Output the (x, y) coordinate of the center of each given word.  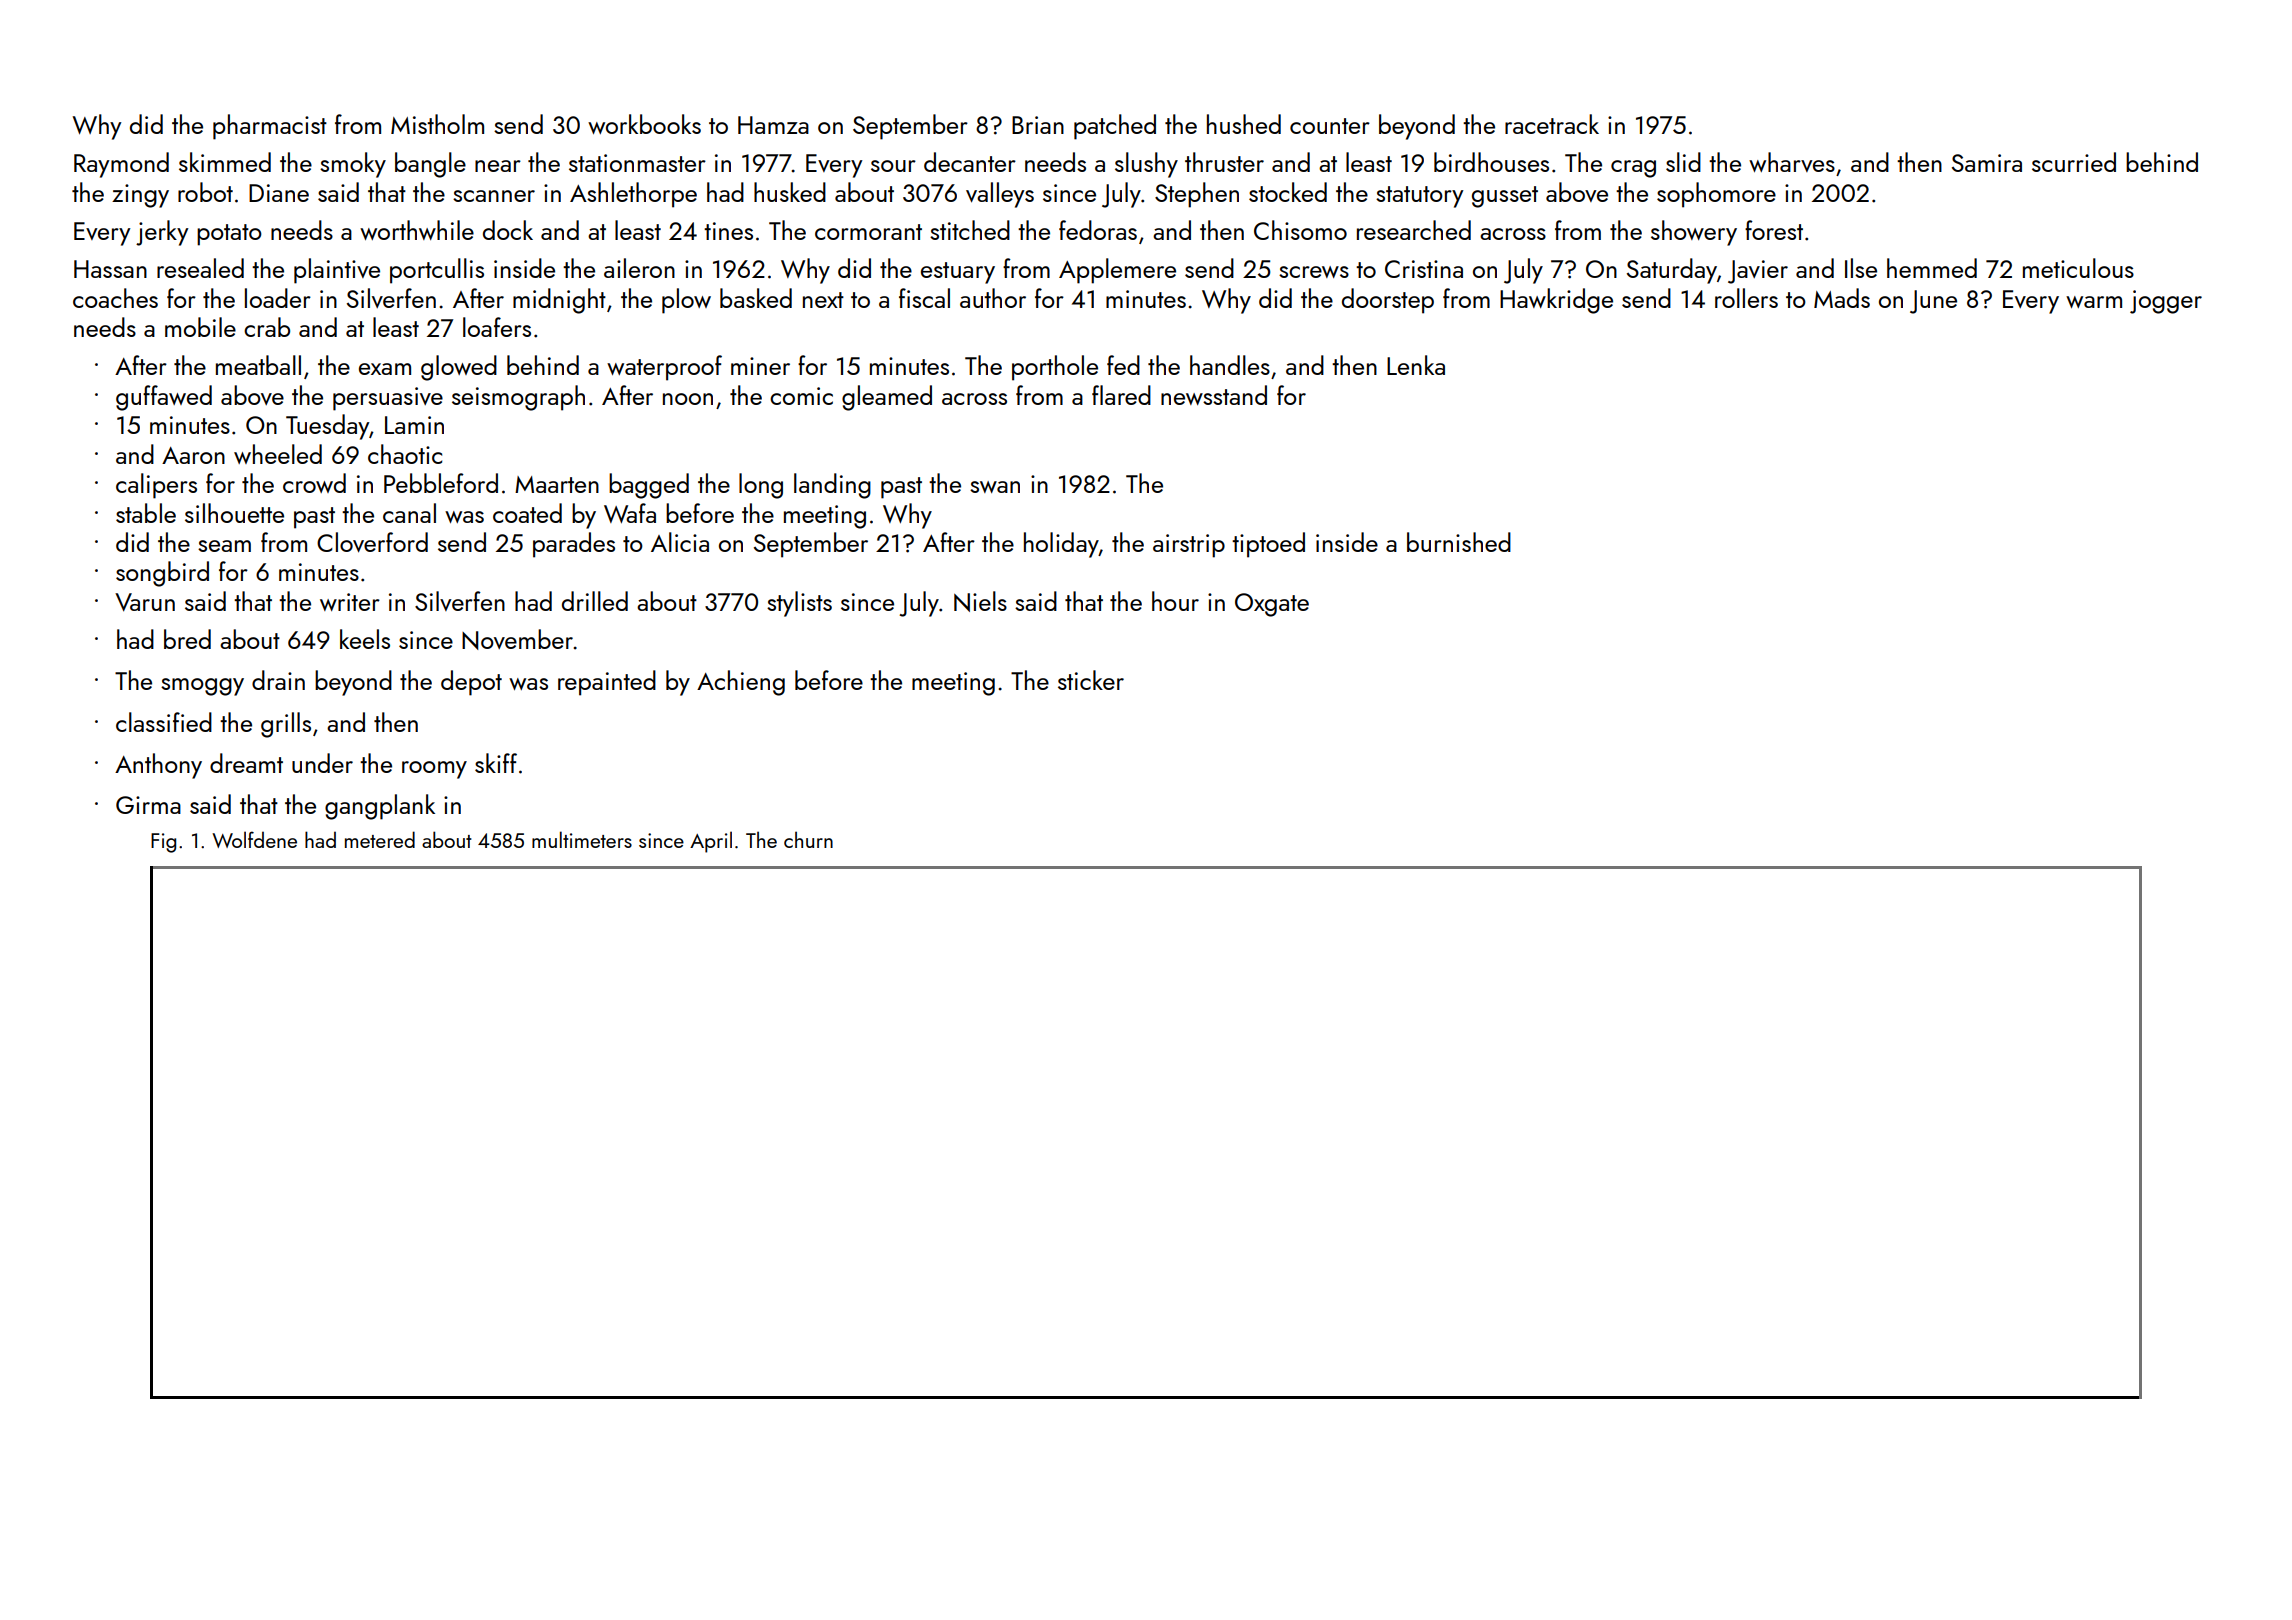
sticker (1091, 680)
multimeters (582, 839)
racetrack (1552, 124)
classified (164, 722)
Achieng (741, 683)
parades (574, 545)
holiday (1061, 545)
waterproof (664, 368)
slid (1683, 162)
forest (1774, 230)
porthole (1055, 368)
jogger (2166, 302)
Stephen (1197, 195)
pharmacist (270, 127)
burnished (1459, 542)
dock (508, 230)
